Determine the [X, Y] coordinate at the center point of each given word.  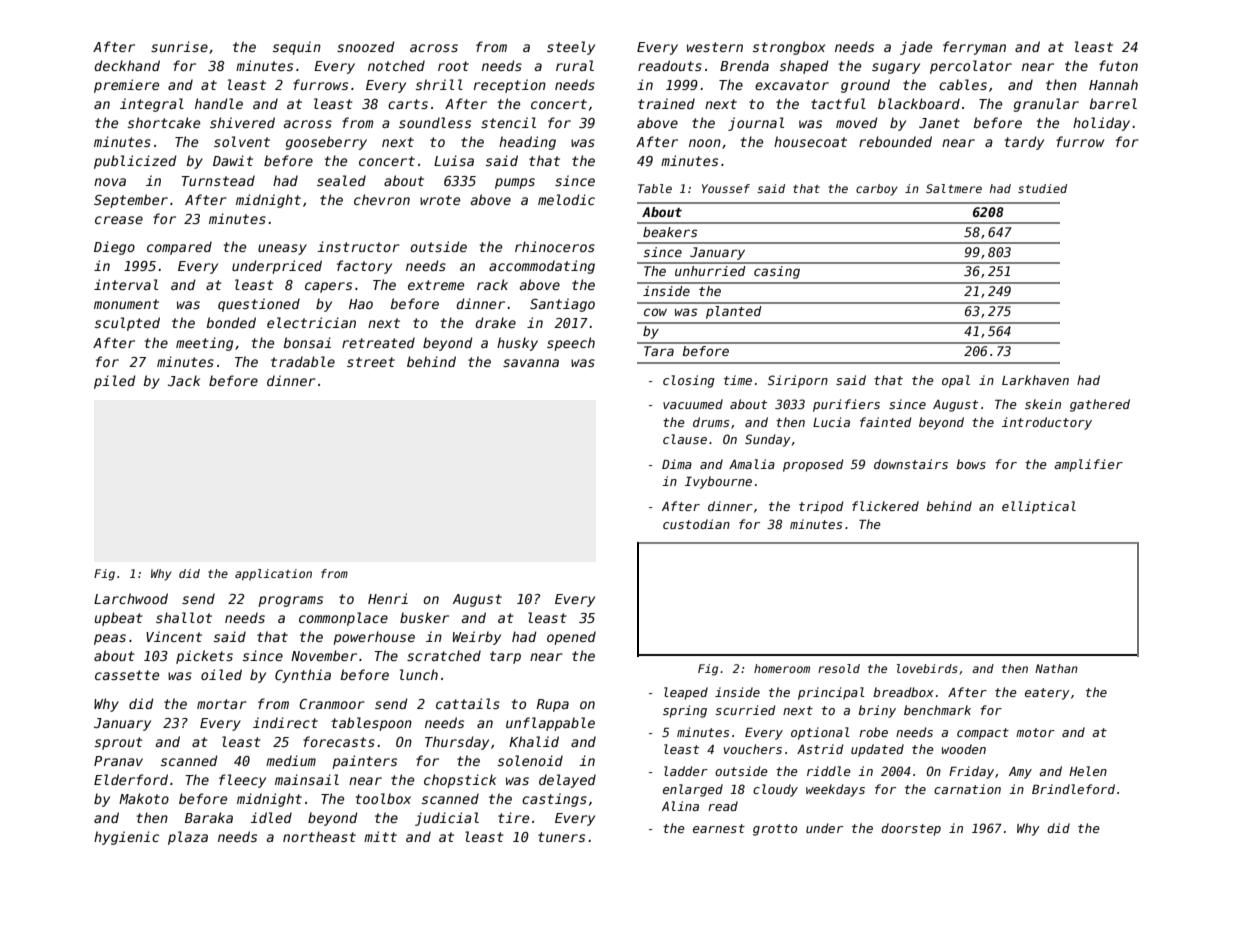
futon [1118, 65]
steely [571, 48]
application [273, 575]
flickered [885, 506]
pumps [515, 183]
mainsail [307, 779]
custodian [696, 524]
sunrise [179, 46]
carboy [877, 190]
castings [554, 800]
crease [119, 220]
